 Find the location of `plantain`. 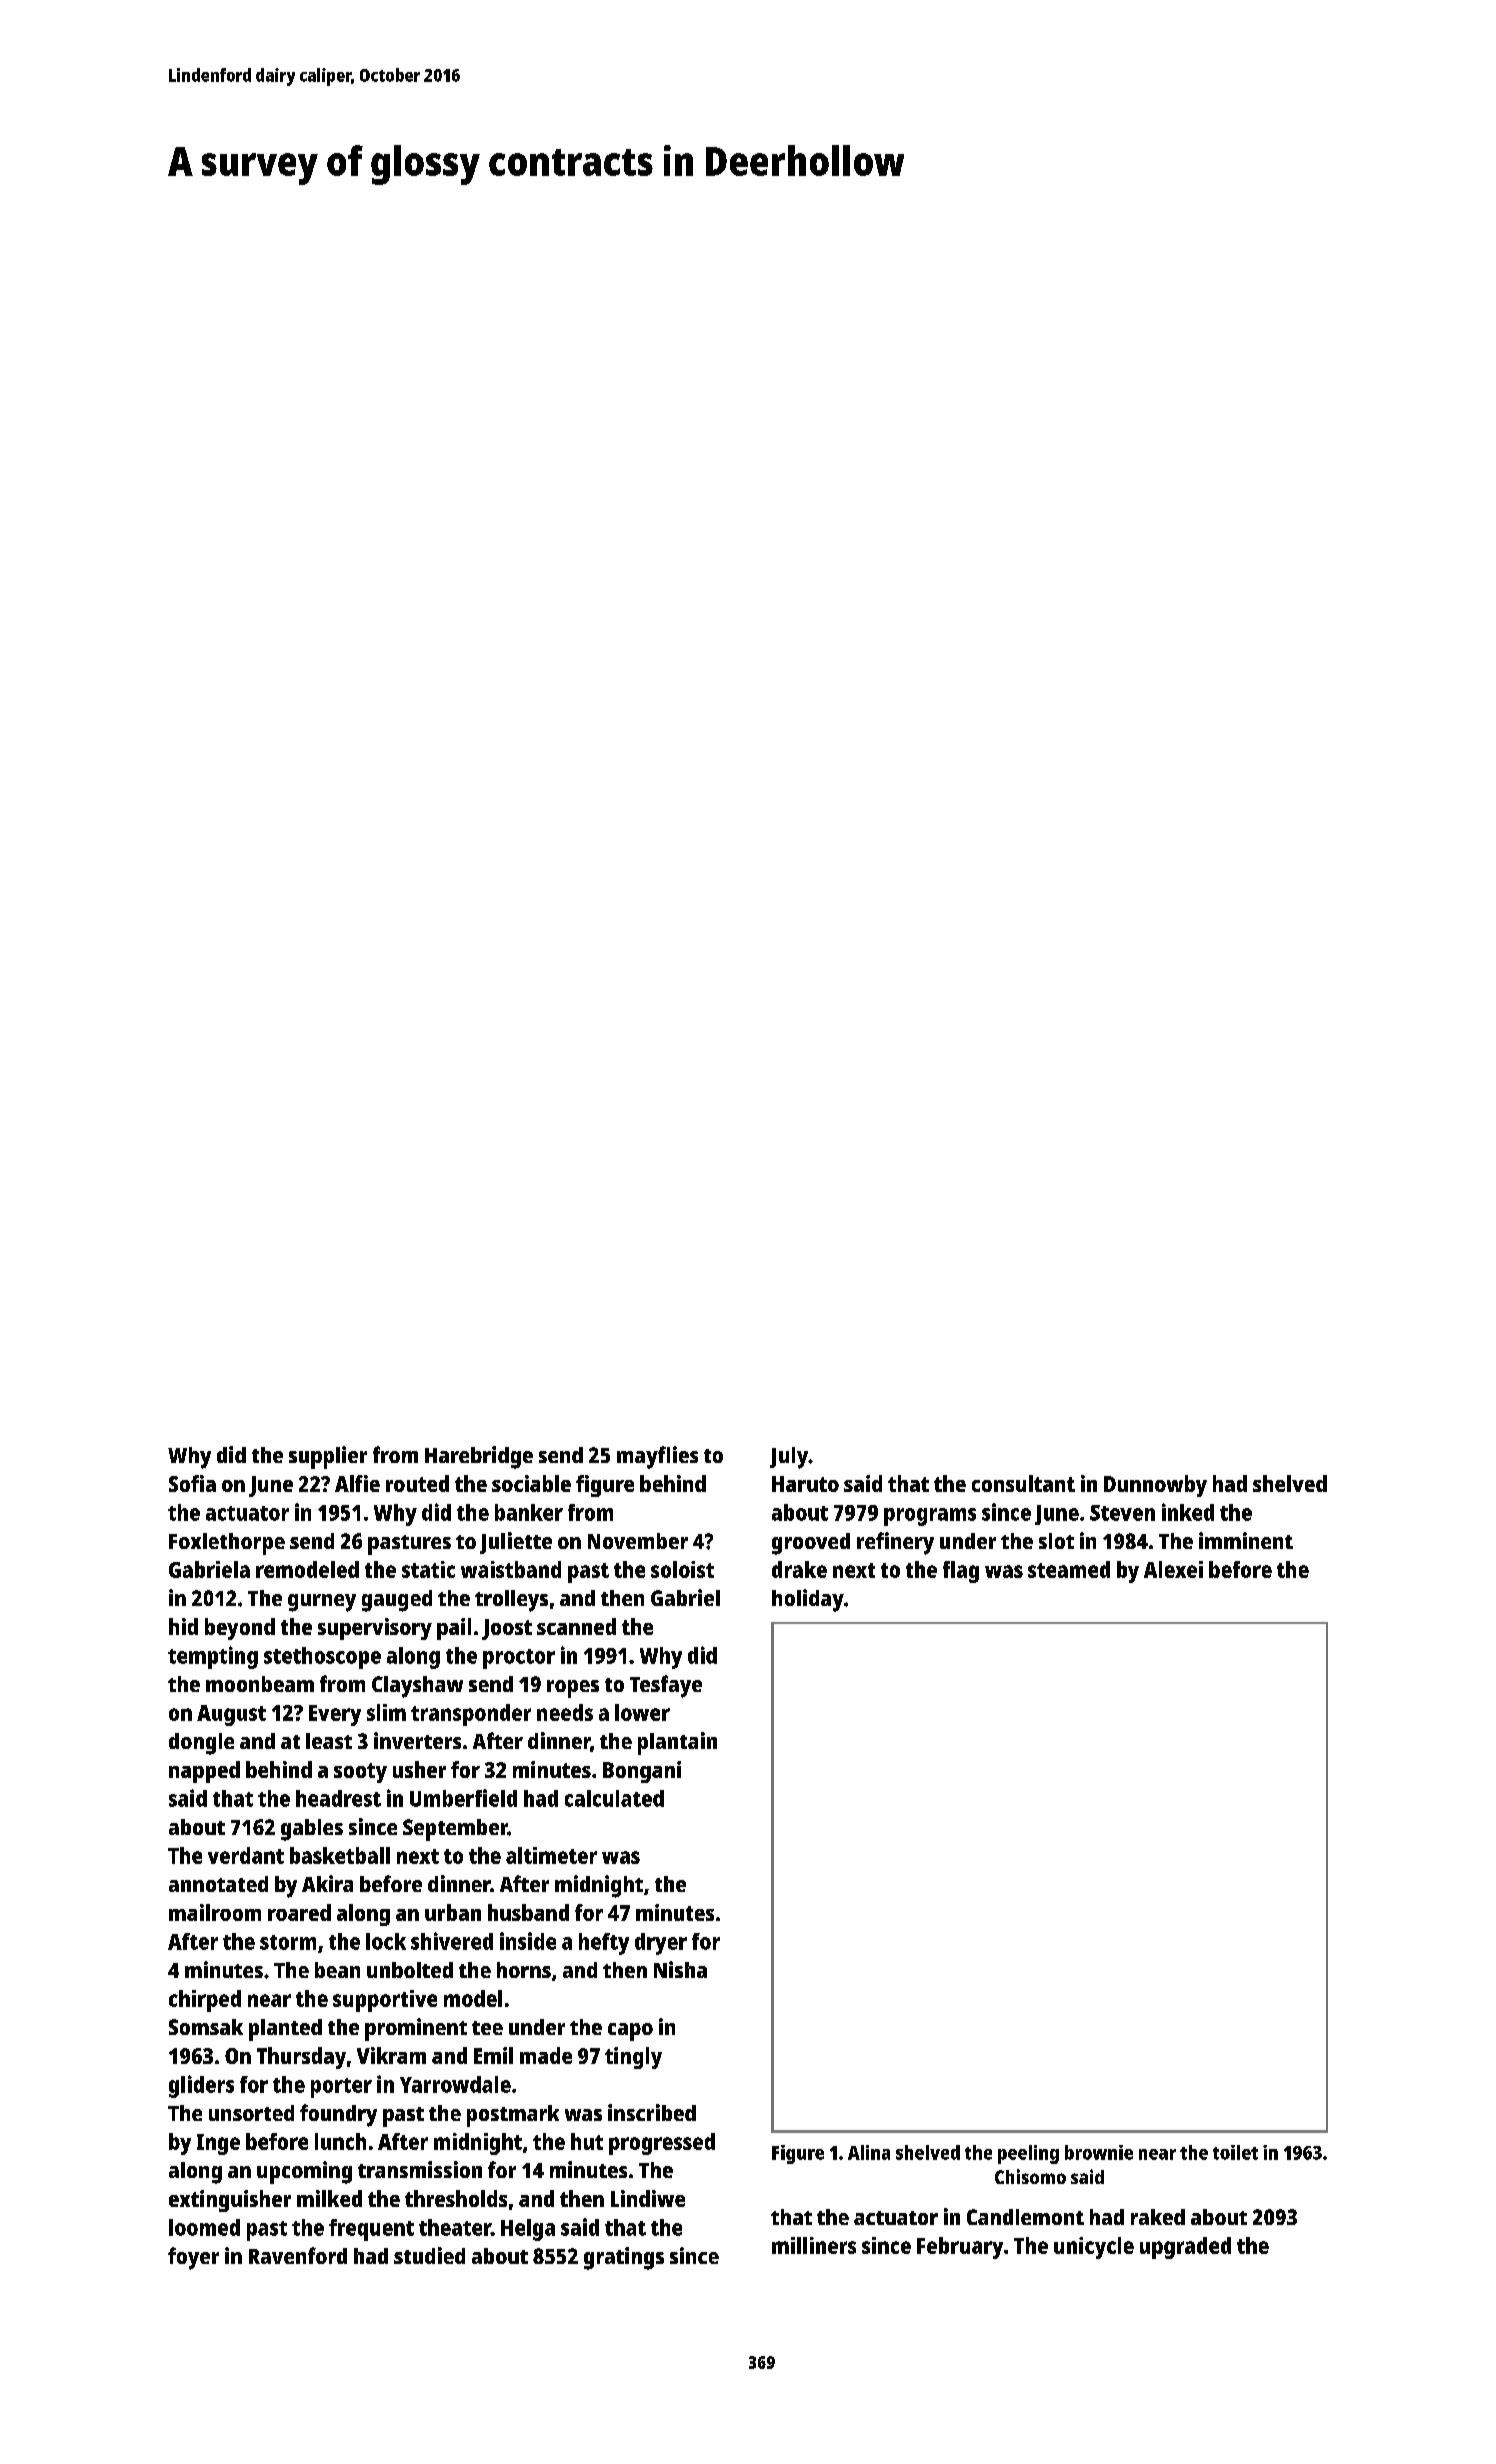

plantain is located at coordinates (677, 1743).
